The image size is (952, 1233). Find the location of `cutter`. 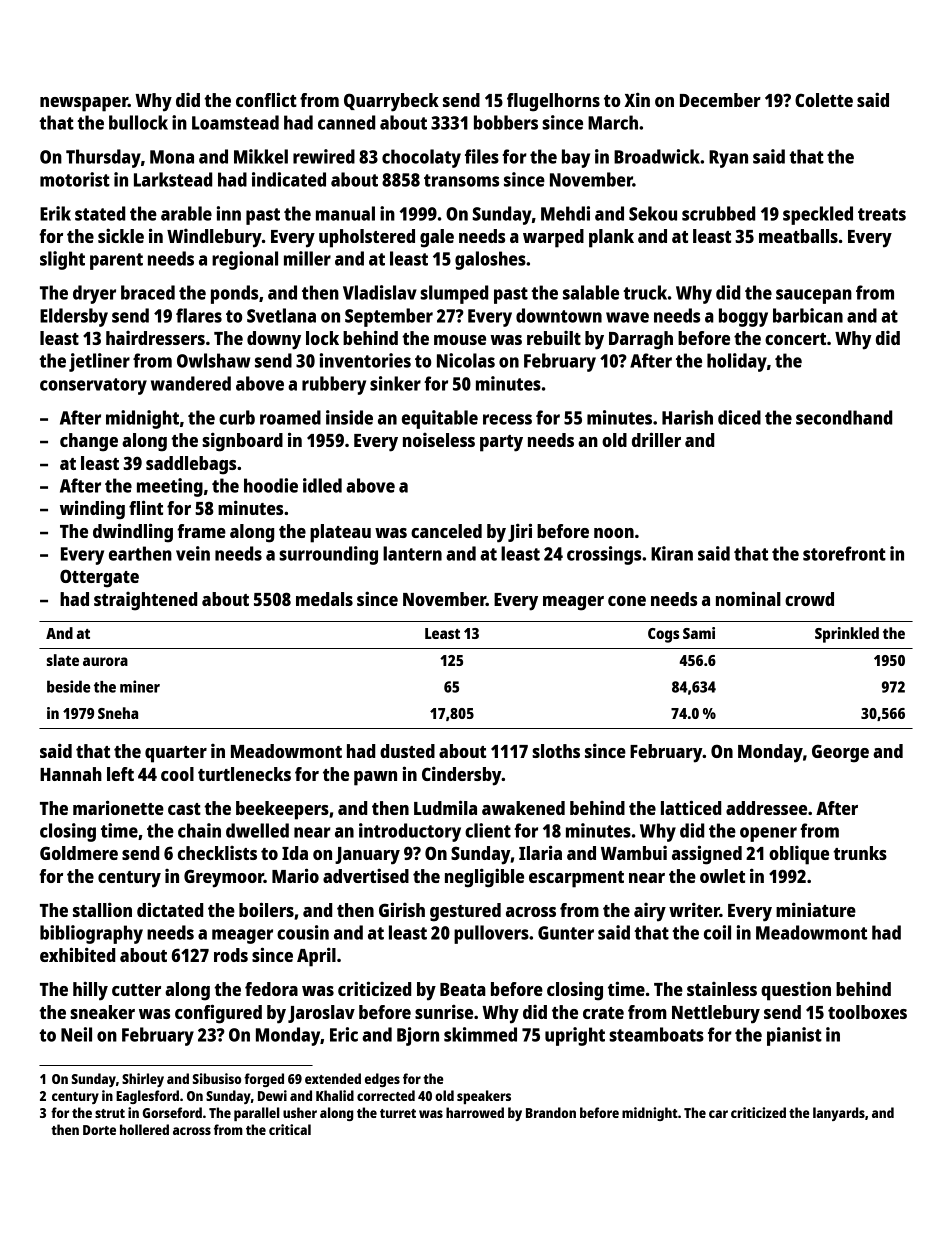

cutter is located at coordinates (136, 990).
